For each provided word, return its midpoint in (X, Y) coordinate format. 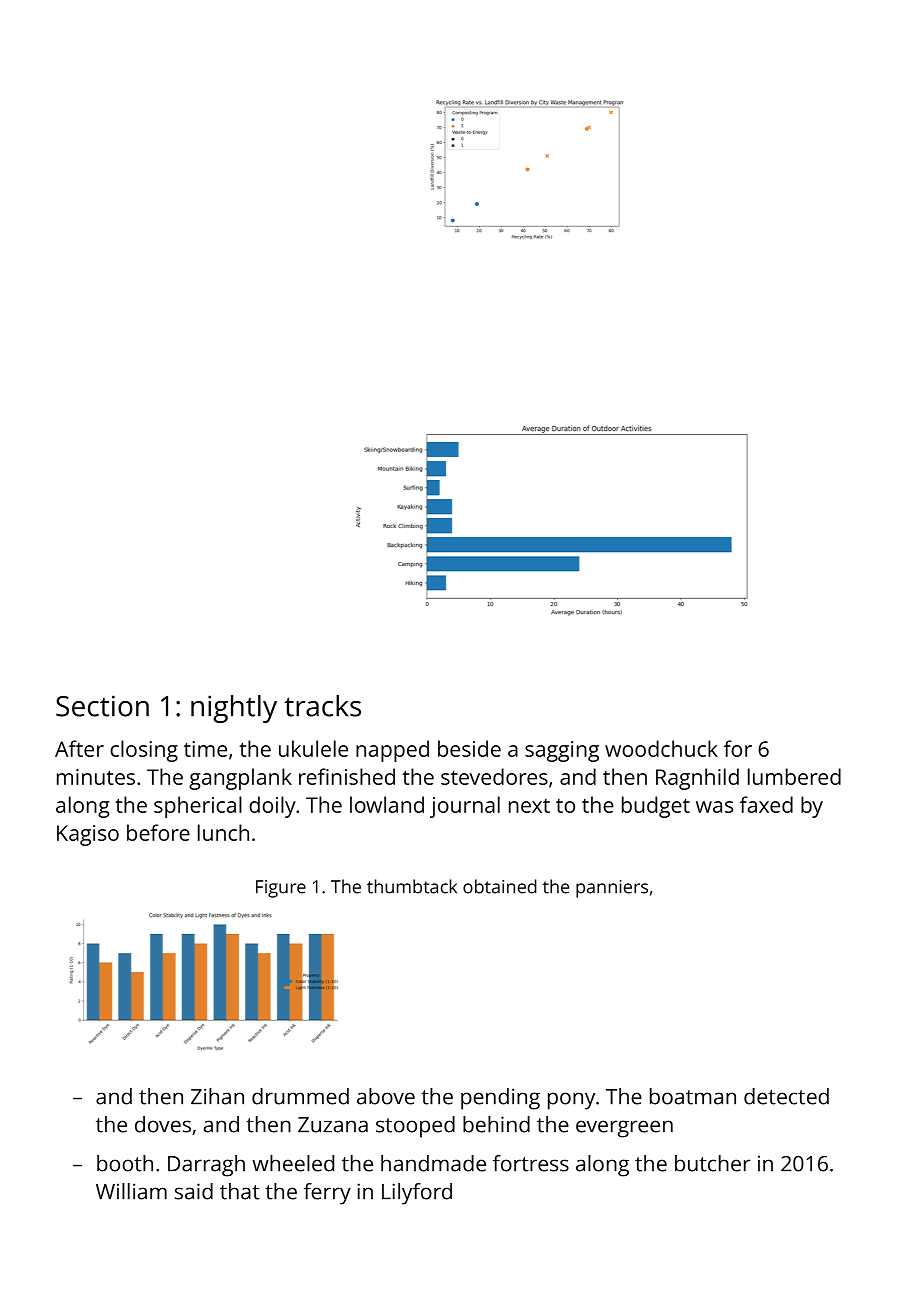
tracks (322, 706)
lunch (223, 832)
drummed (300, 1096)
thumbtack (412, 886)
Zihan (217, 1096)
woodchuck (661, 748)
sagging (562, 751)
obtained (500, 886)
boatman (693, 1096)
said (194, 1191)
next (529, 806)
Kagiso (88, 835)
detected (786, 1096)
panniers (612, 889)
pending (500, 1099)
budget (656, 807)
